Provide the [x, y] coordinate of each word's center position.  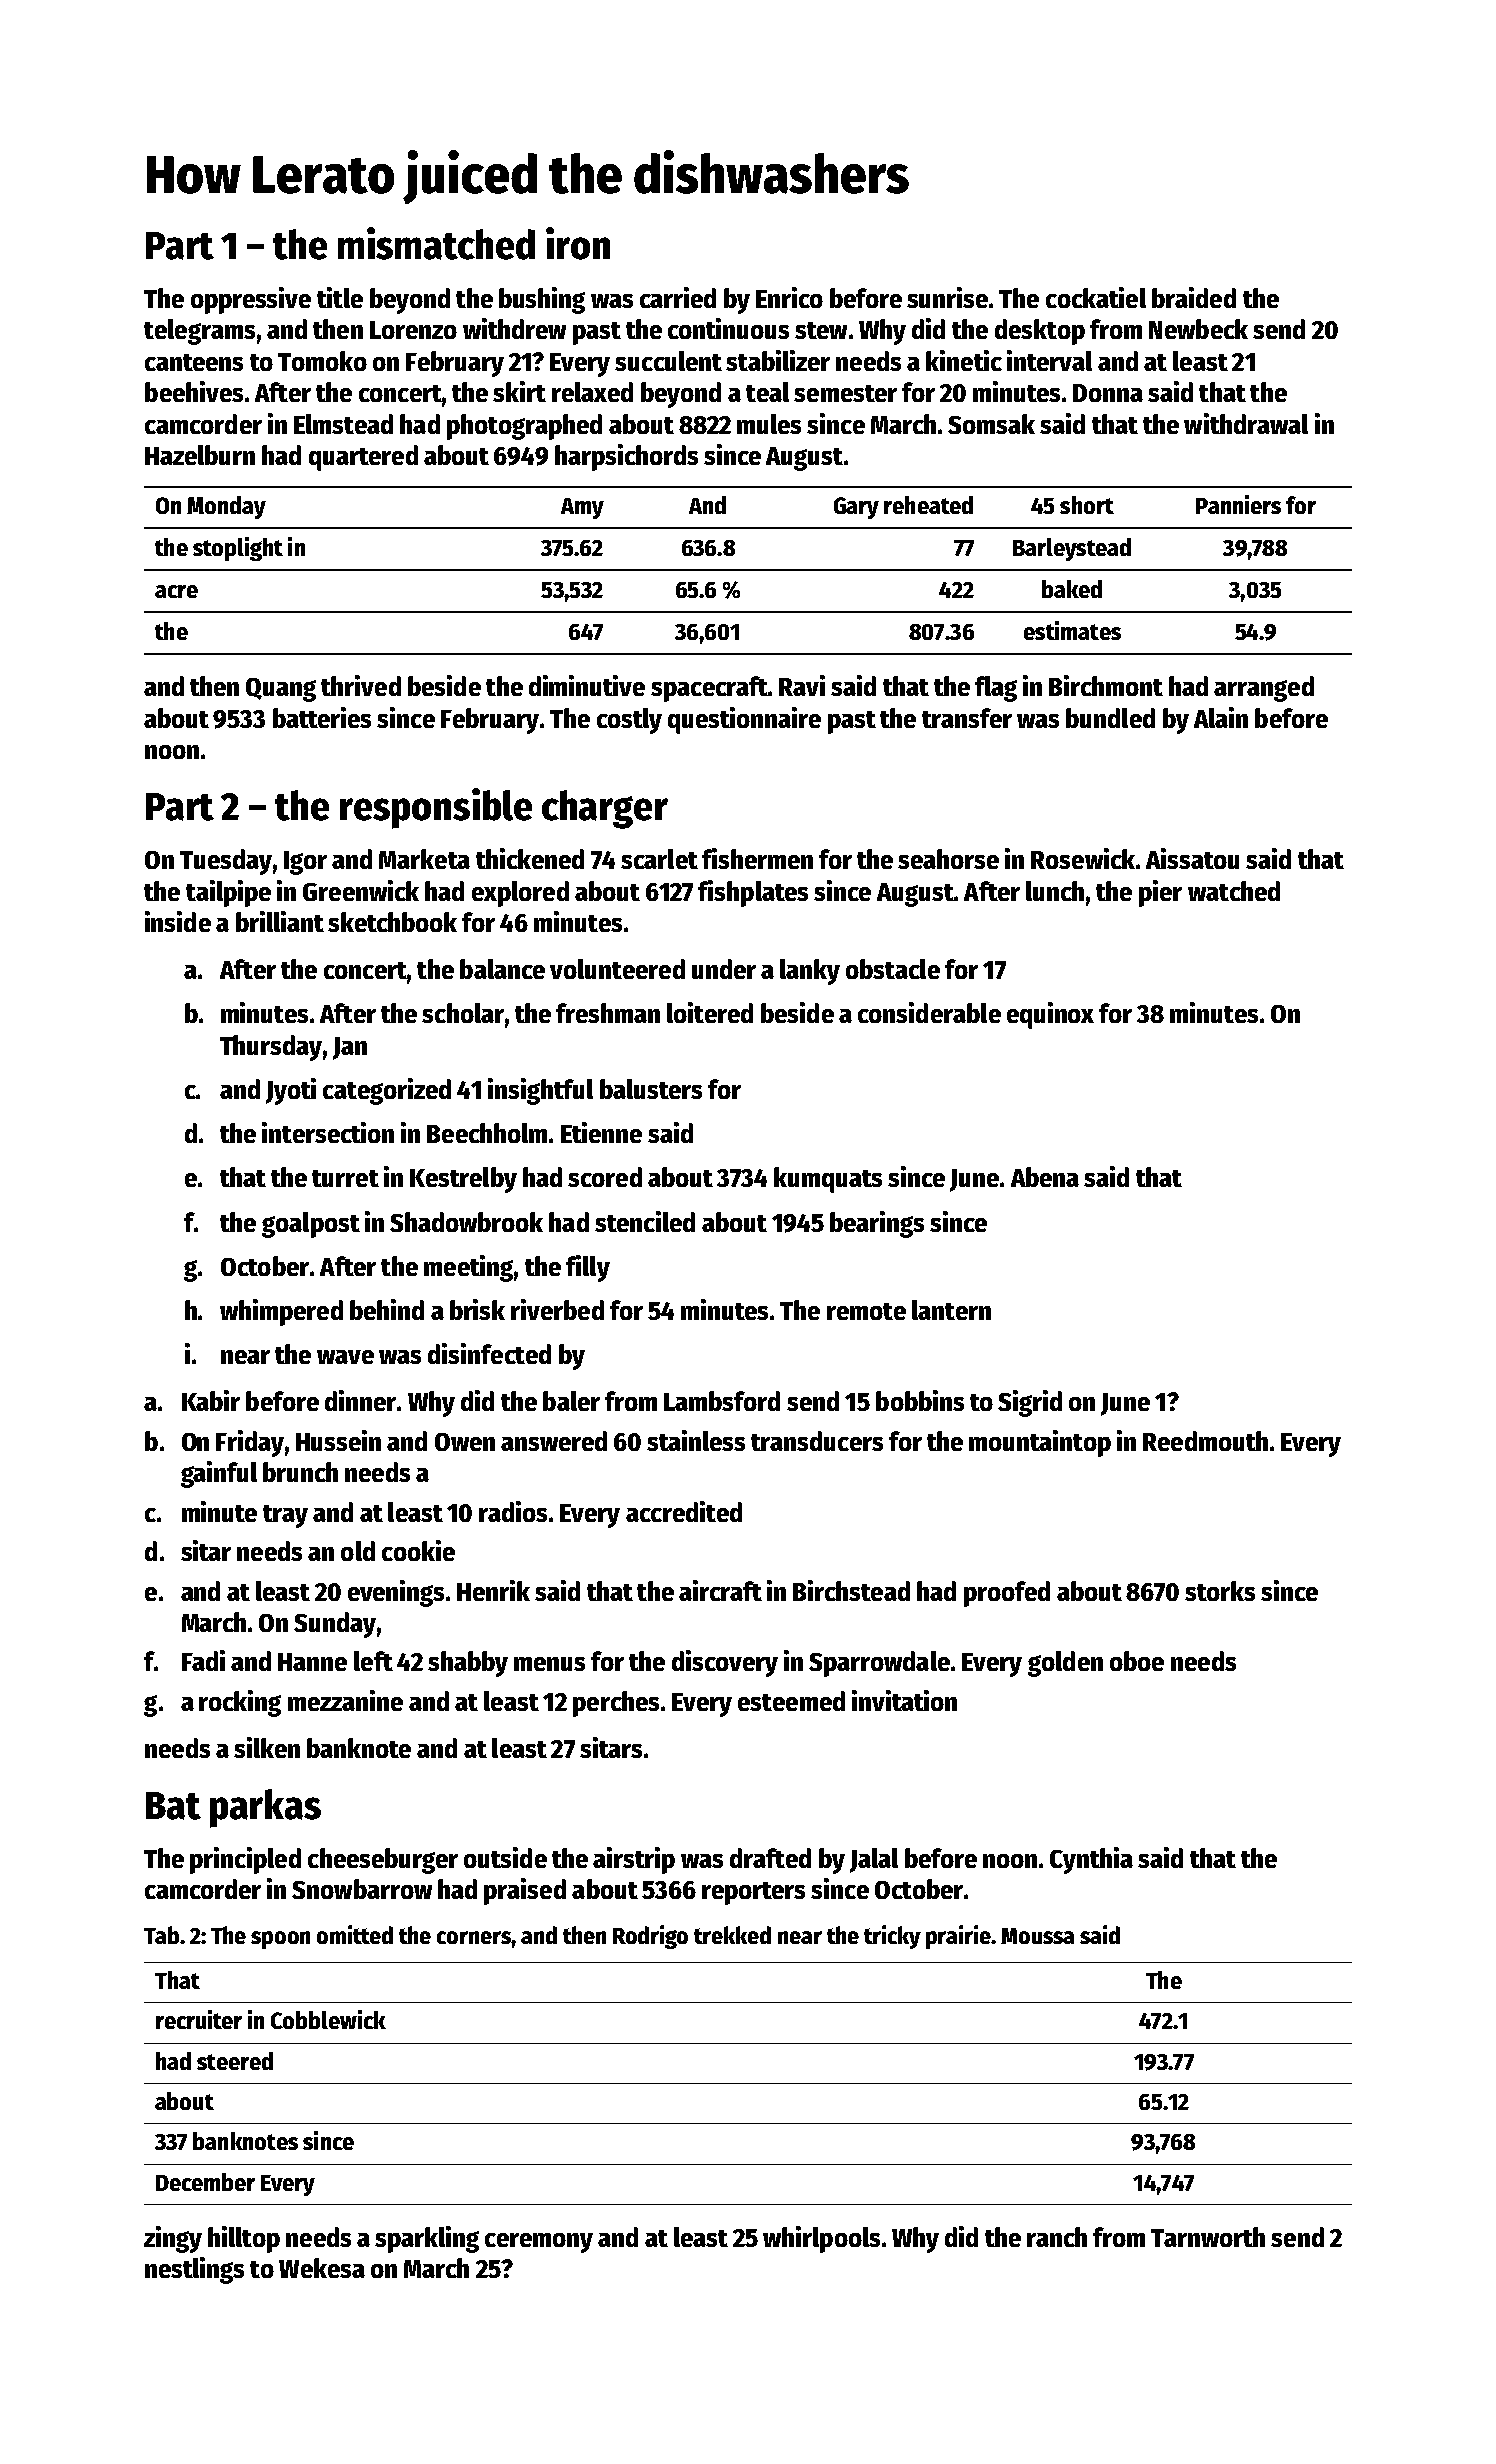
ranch [1057, 2237]
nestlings [194, 2270]
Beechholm [487, 1133]
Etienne [601, 1132]
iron [578, 243]
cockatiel [1096, 297]
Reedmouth [1205, 1441]
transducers [817, 1441]
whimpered [281, 1312]
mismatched [436, 243]
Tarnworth [1208, 2237]
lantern [951, 1310]
